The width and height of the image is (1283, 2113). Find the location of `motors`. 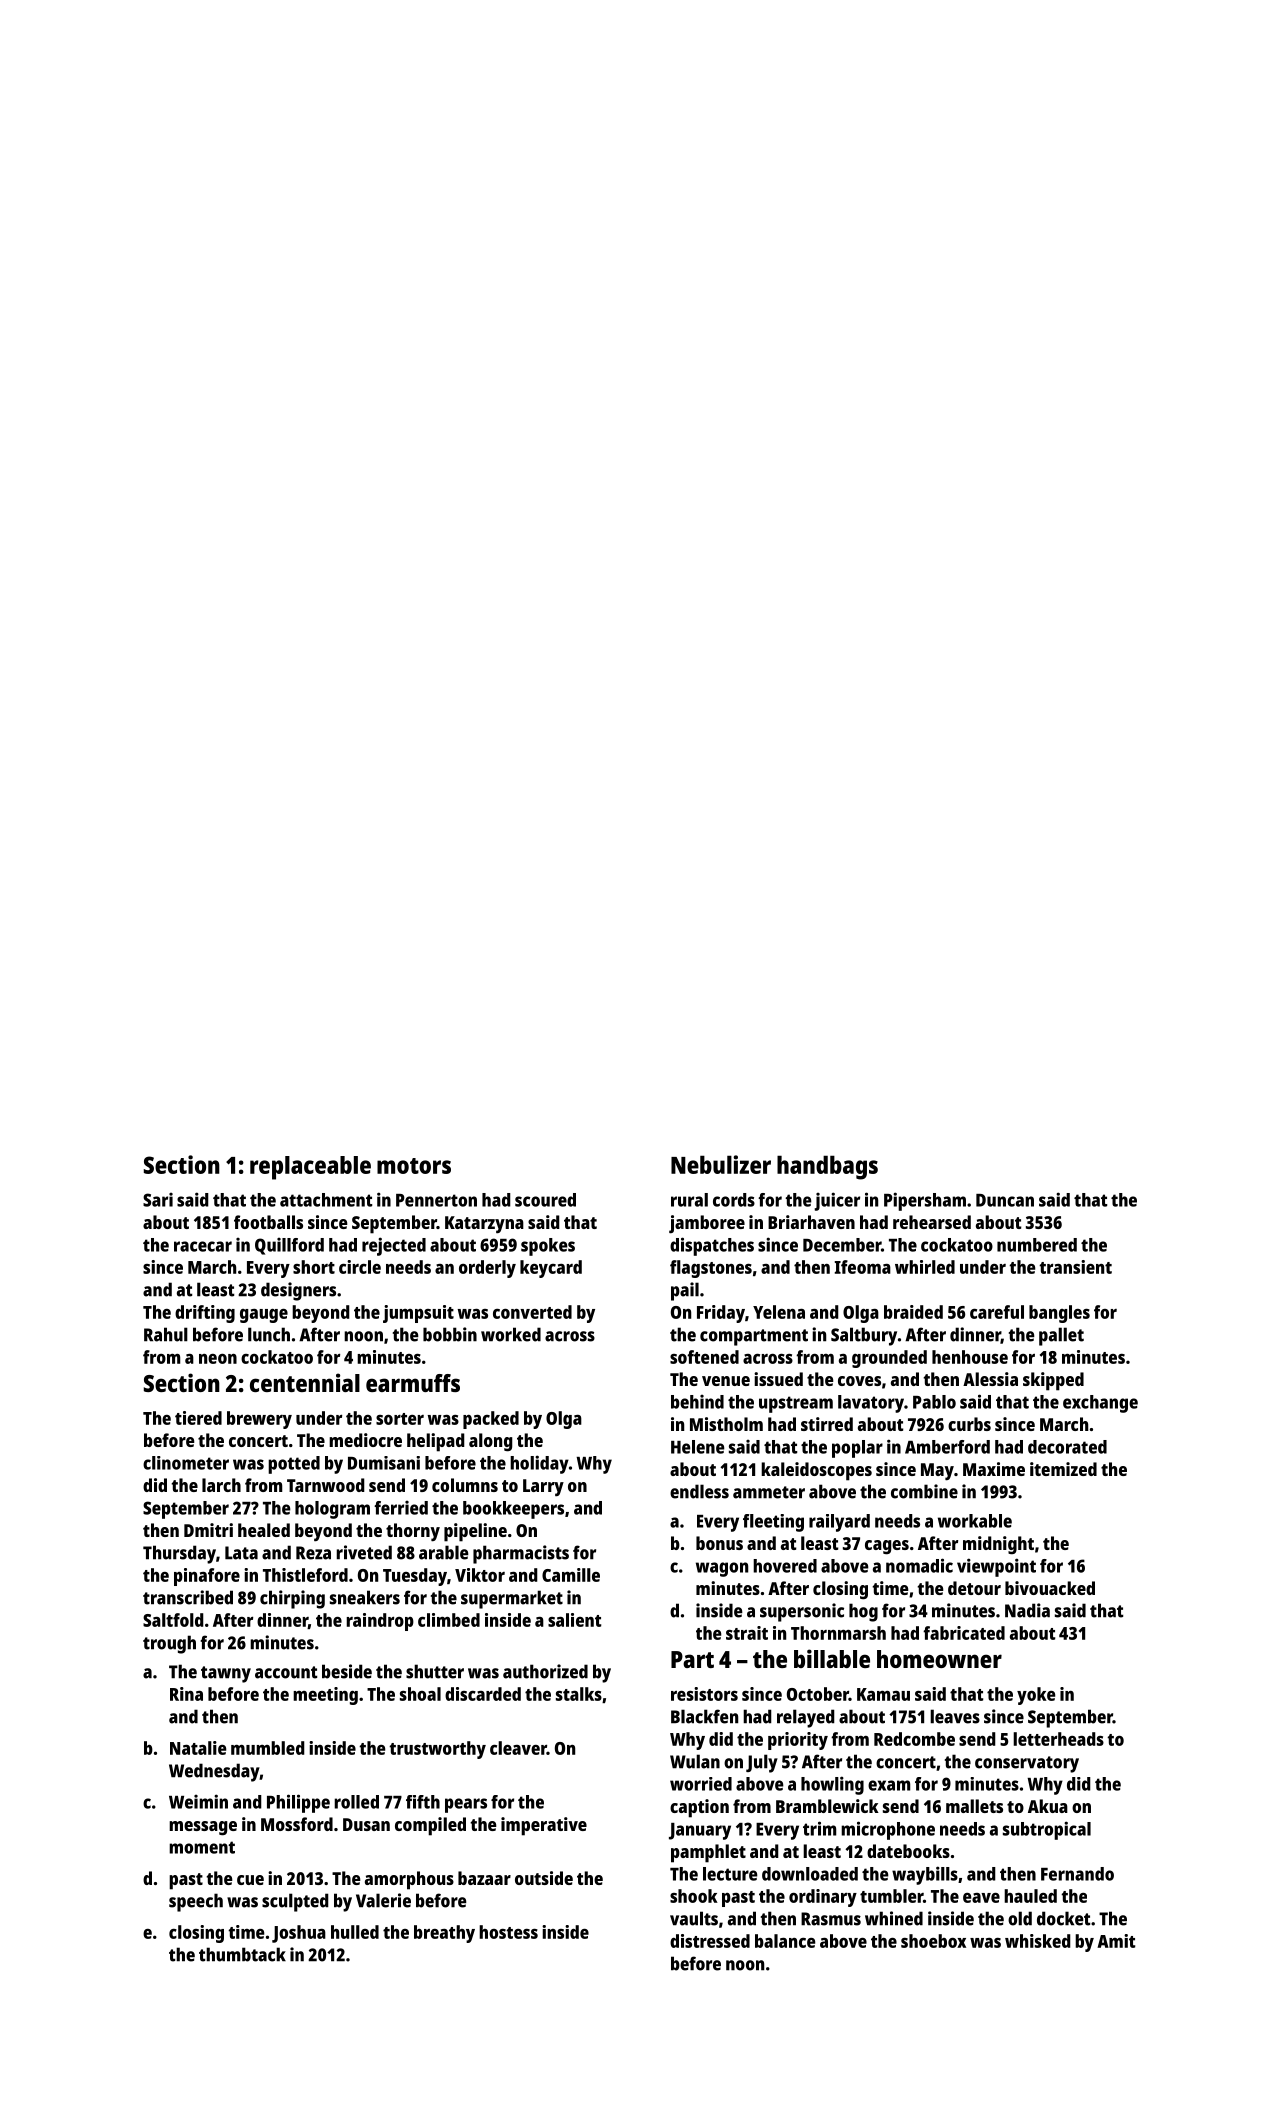

motors is located at coordinates (414, 1166).
